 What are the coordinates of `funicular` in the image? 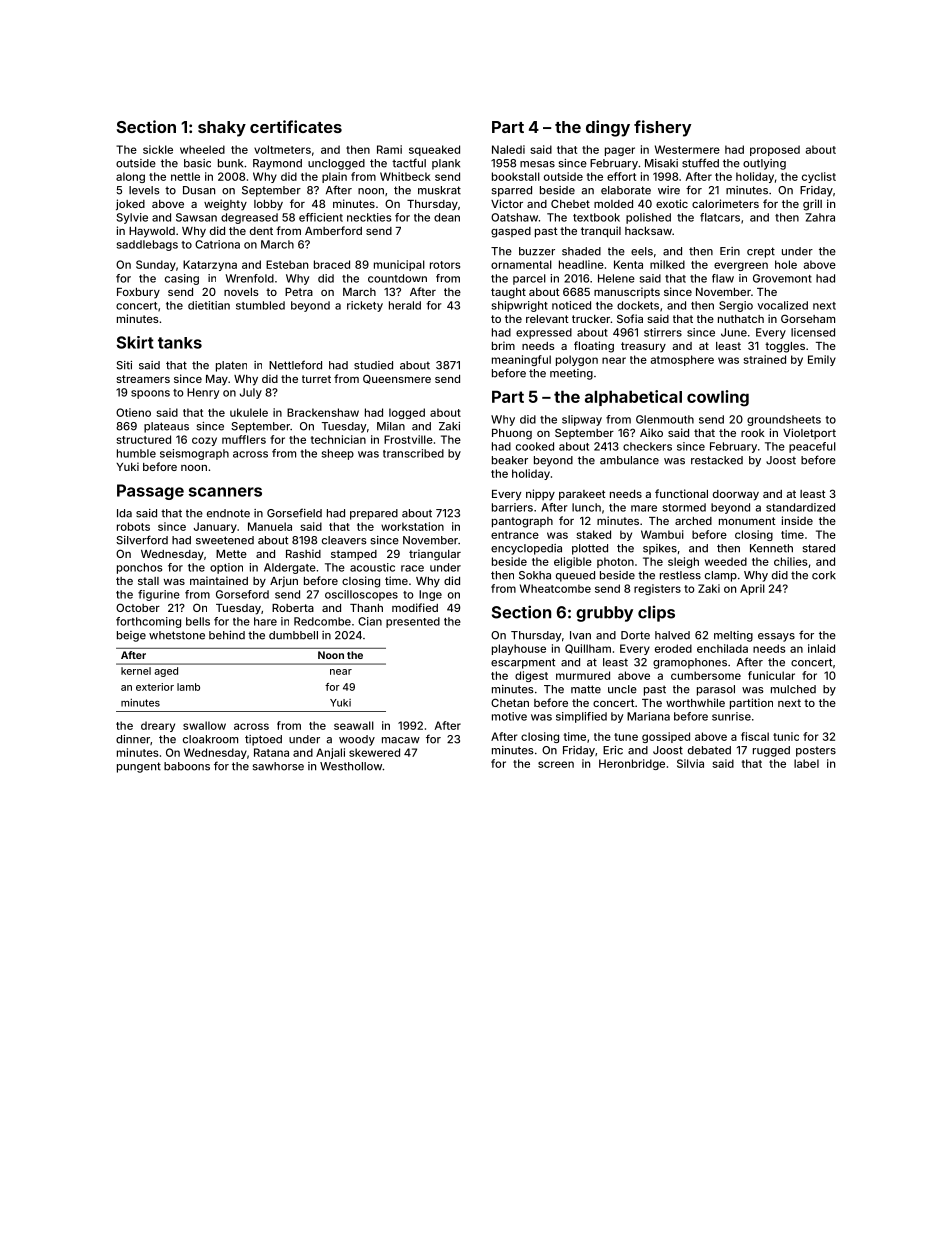 It's located at (771, 675).
